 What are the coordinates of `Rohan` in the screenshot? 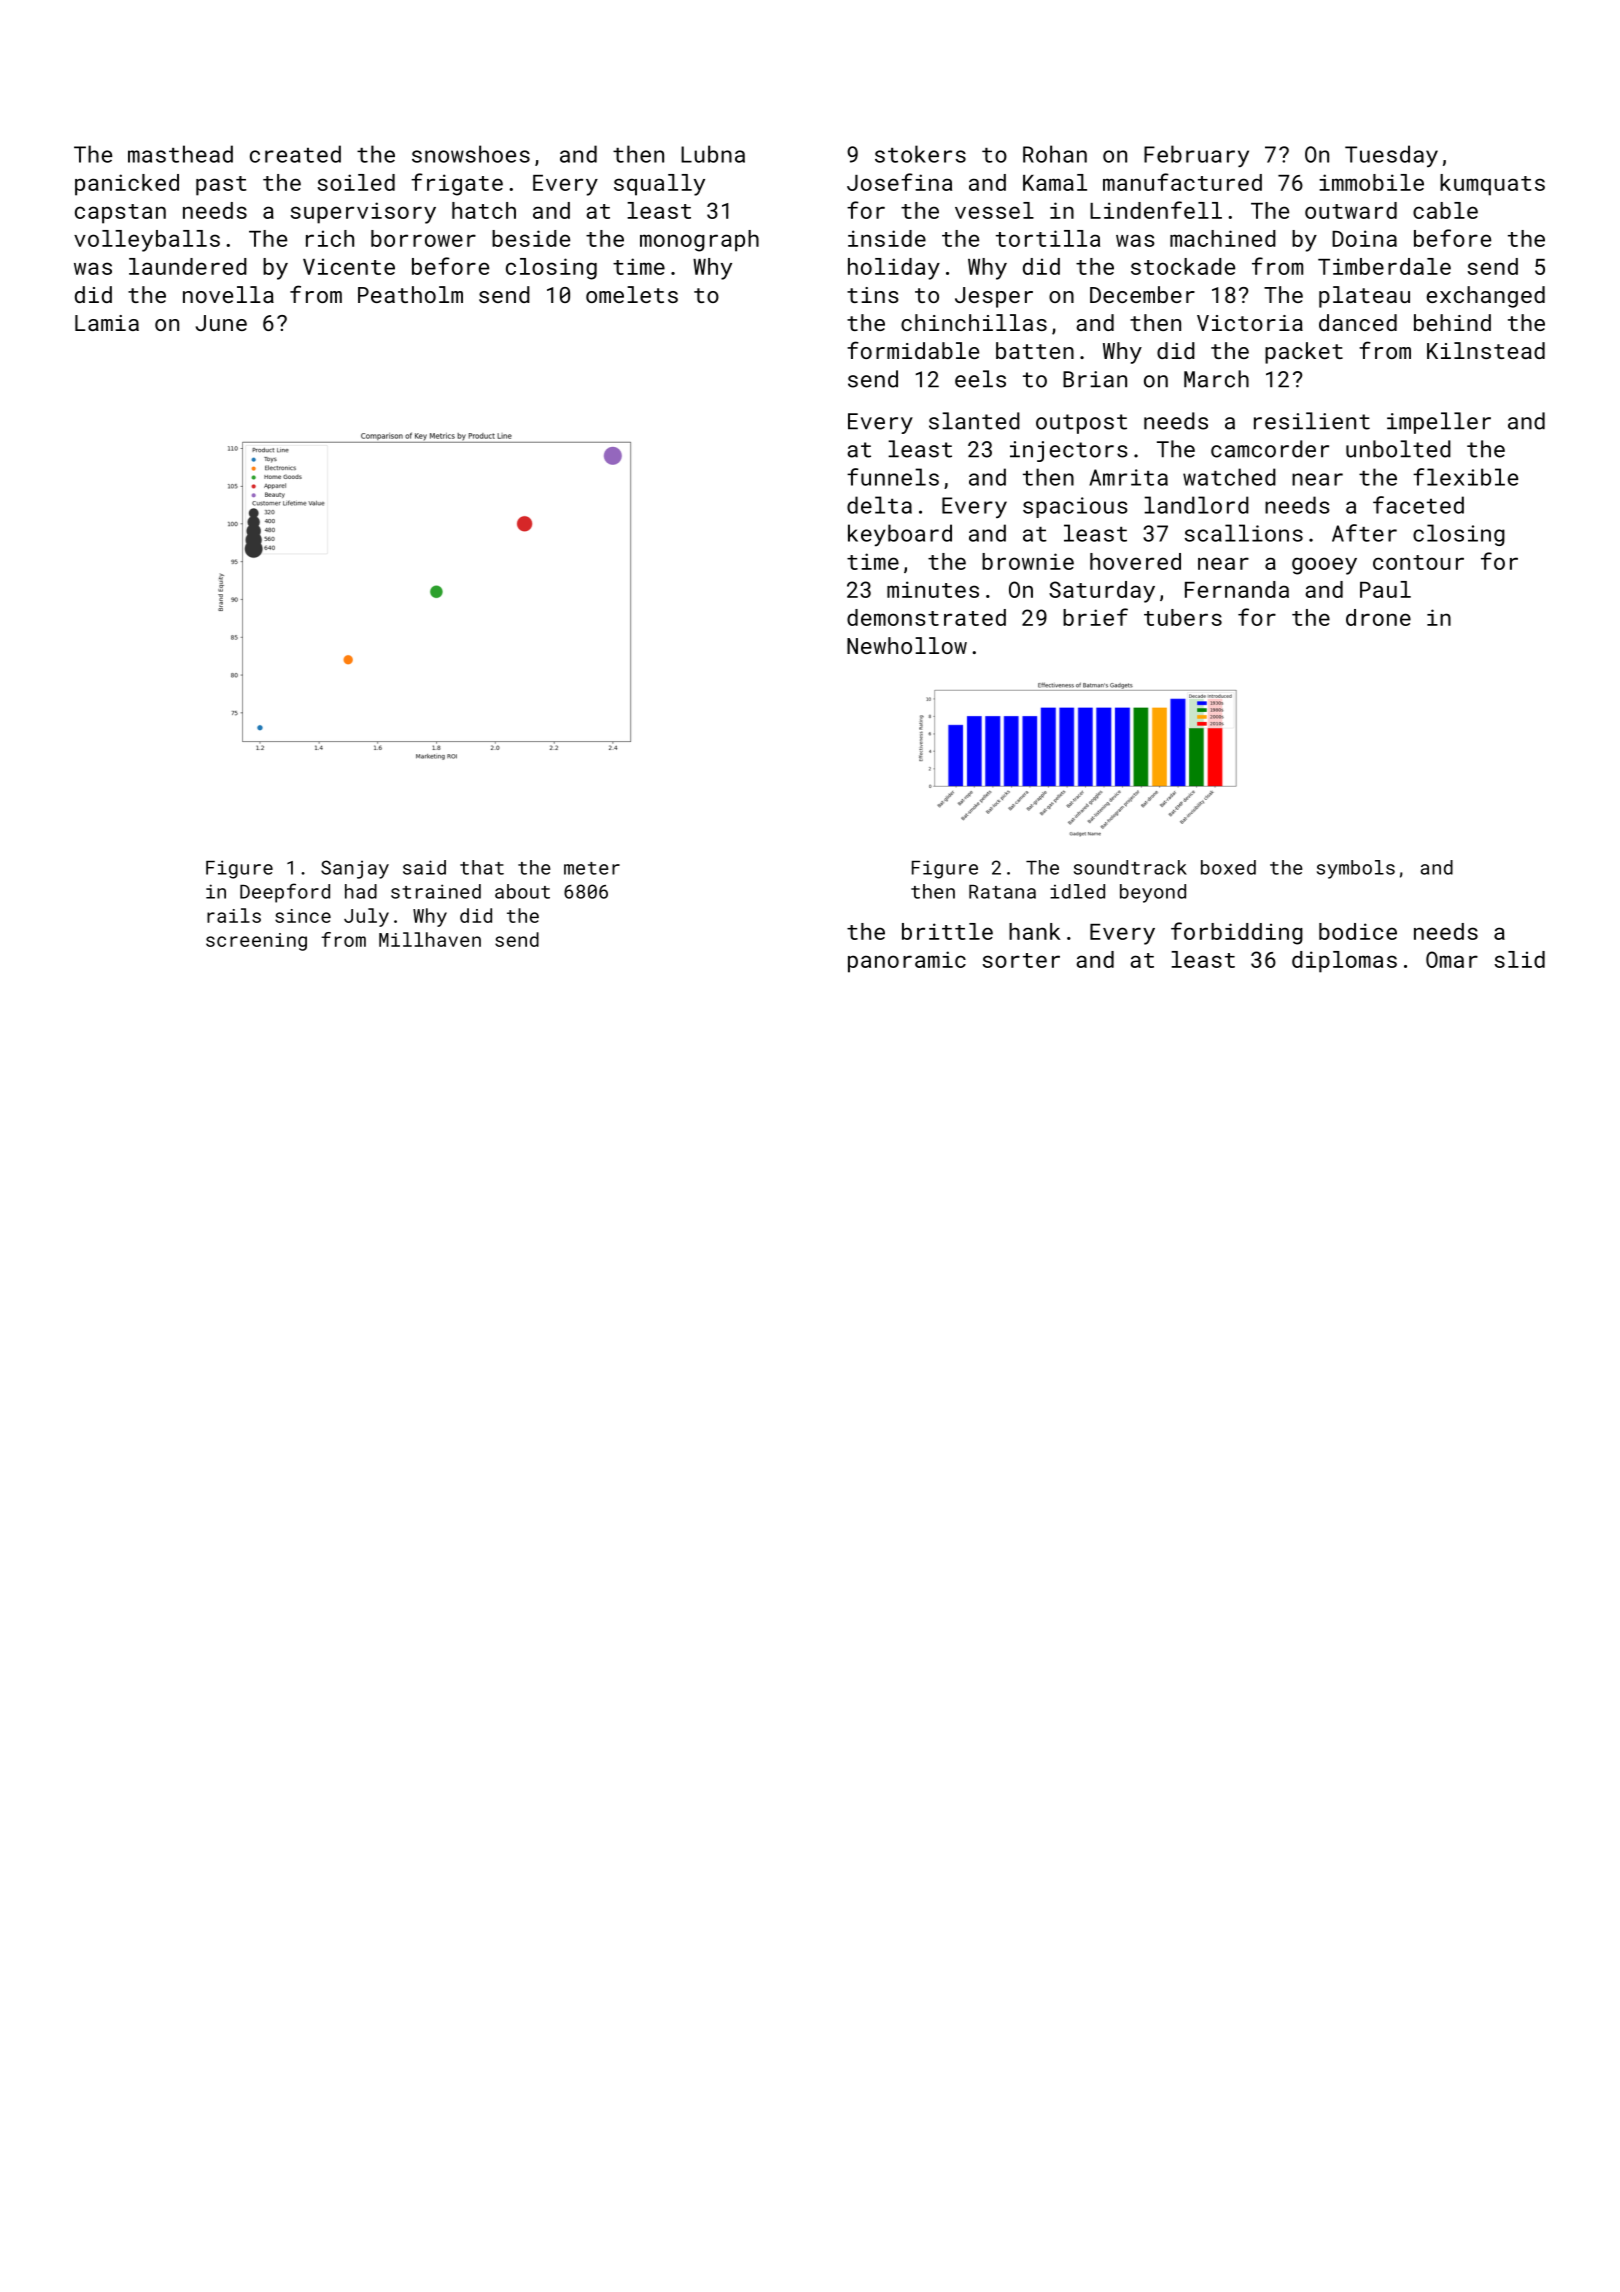 It's located at (1055, 154).
